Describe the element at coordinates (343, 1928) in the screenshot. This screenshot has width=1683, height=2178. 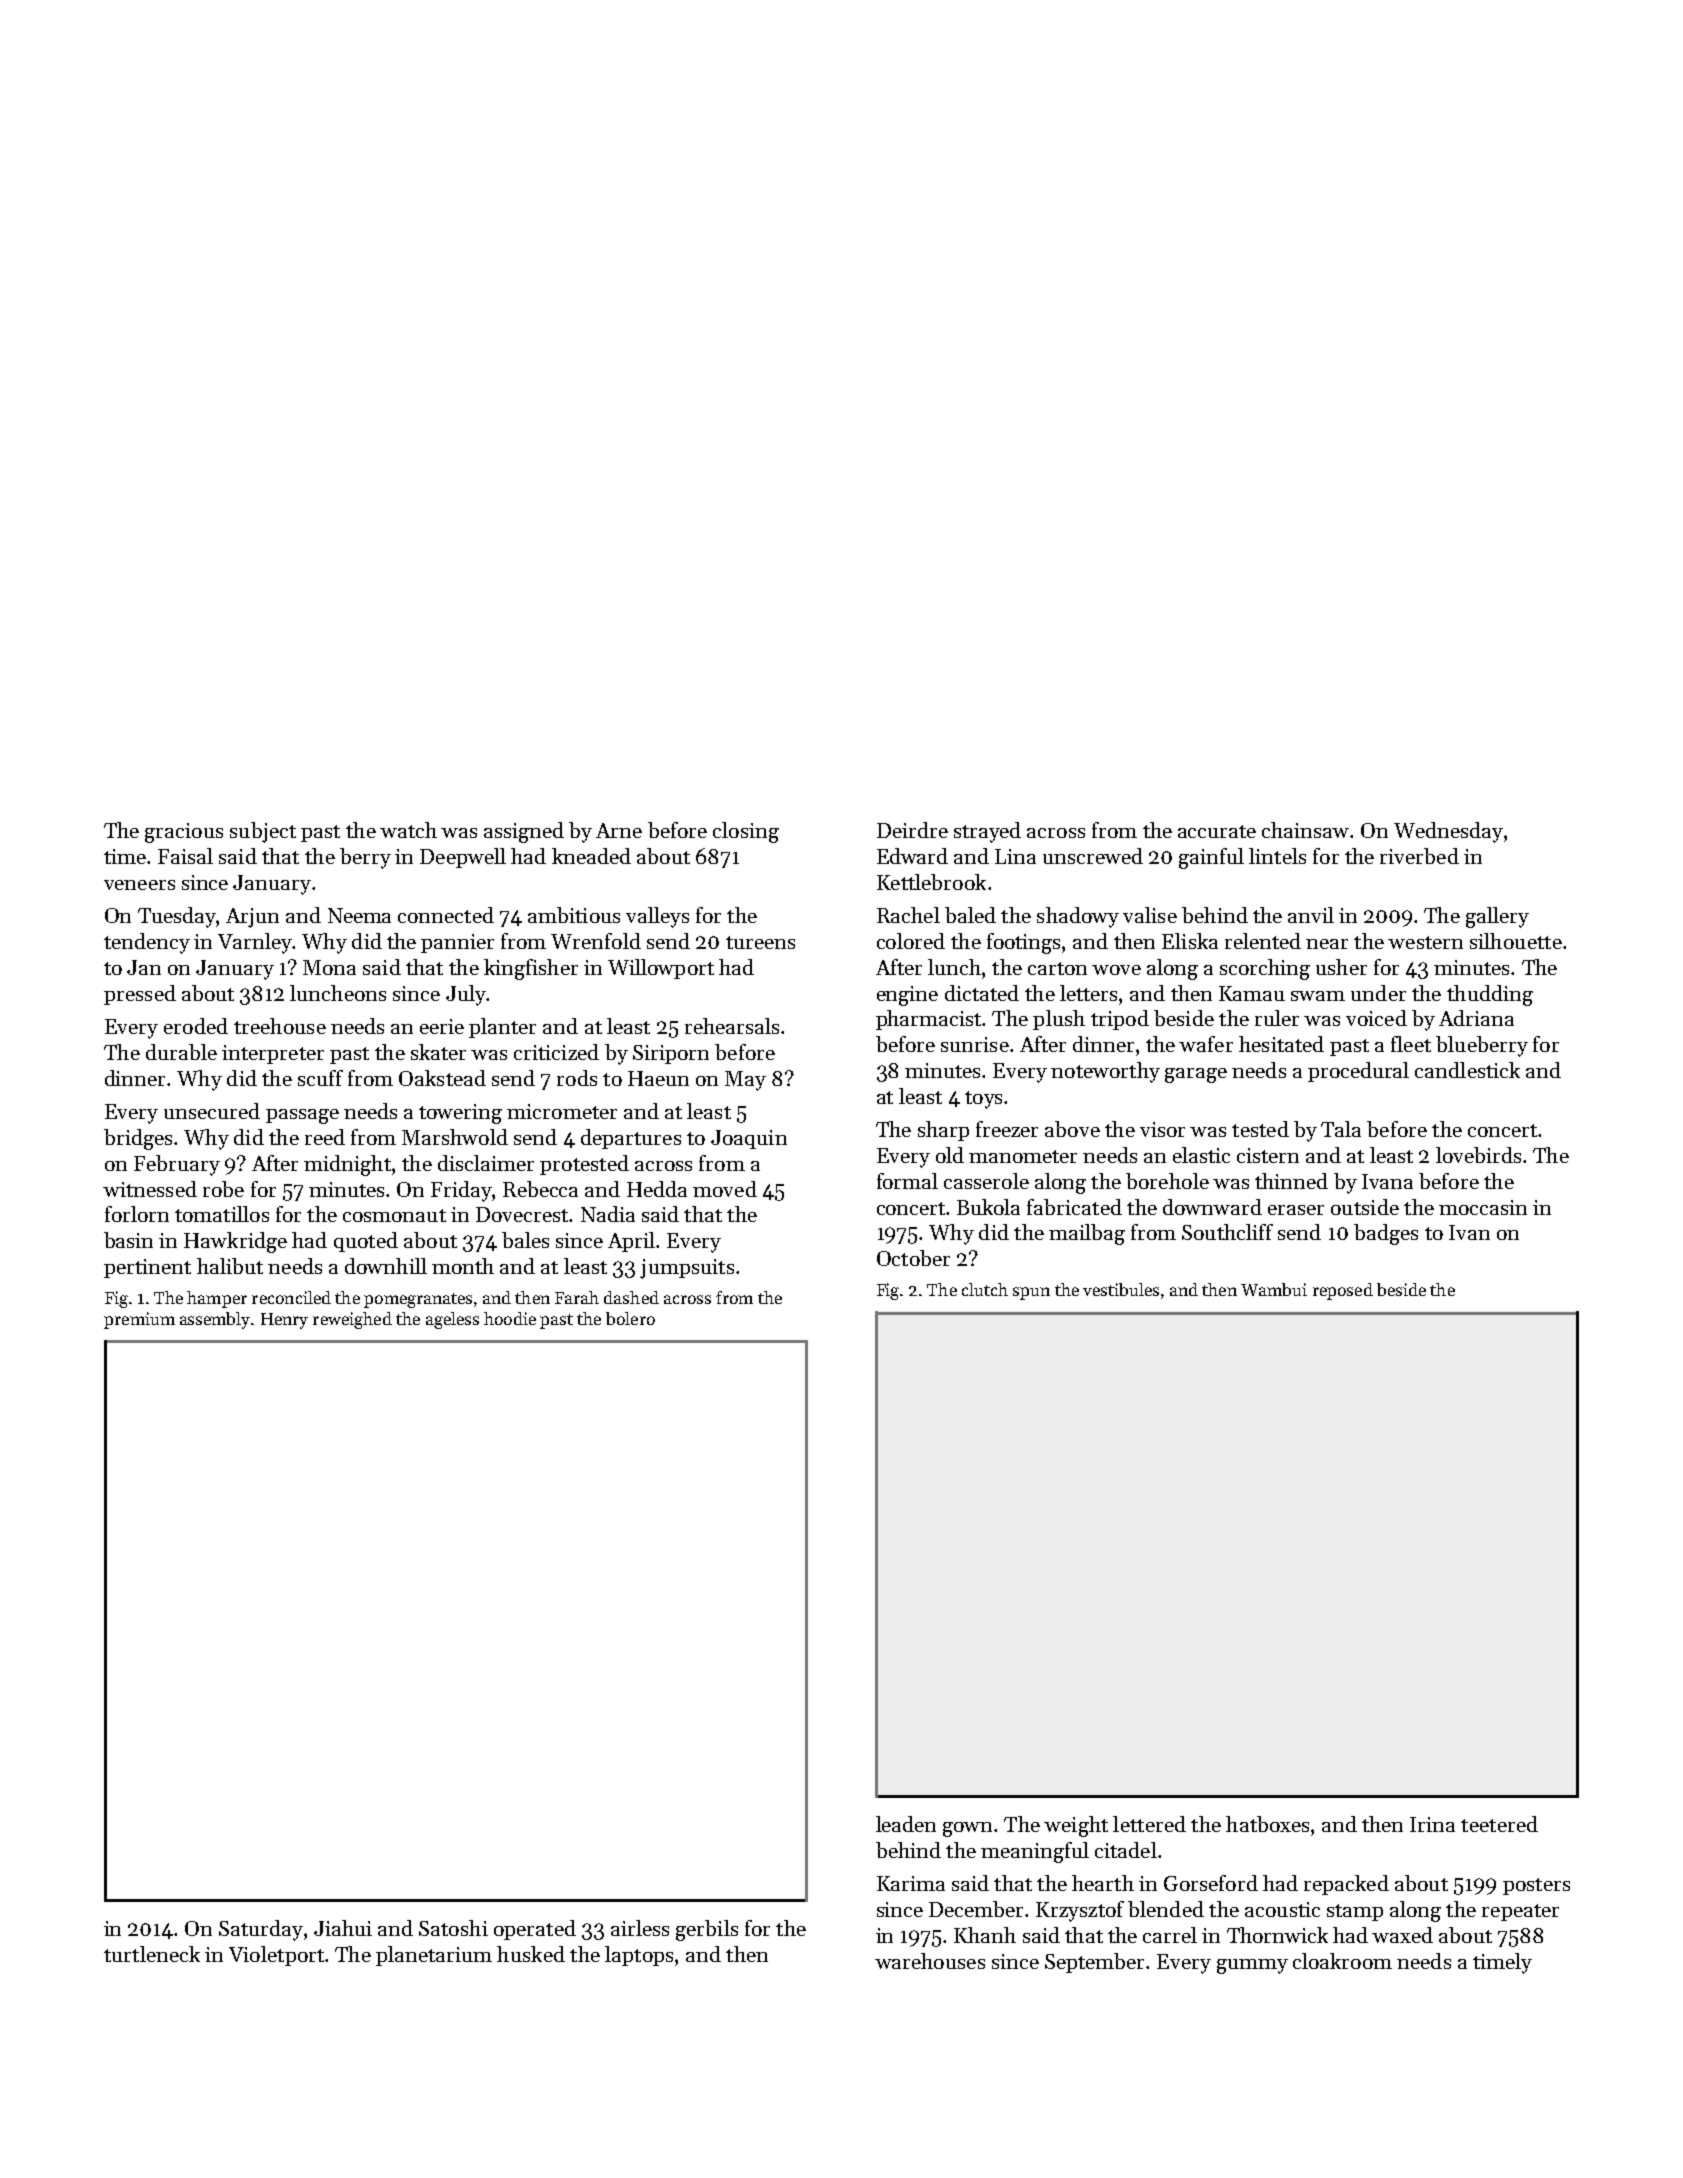
I see `Jiahui` at that location.
